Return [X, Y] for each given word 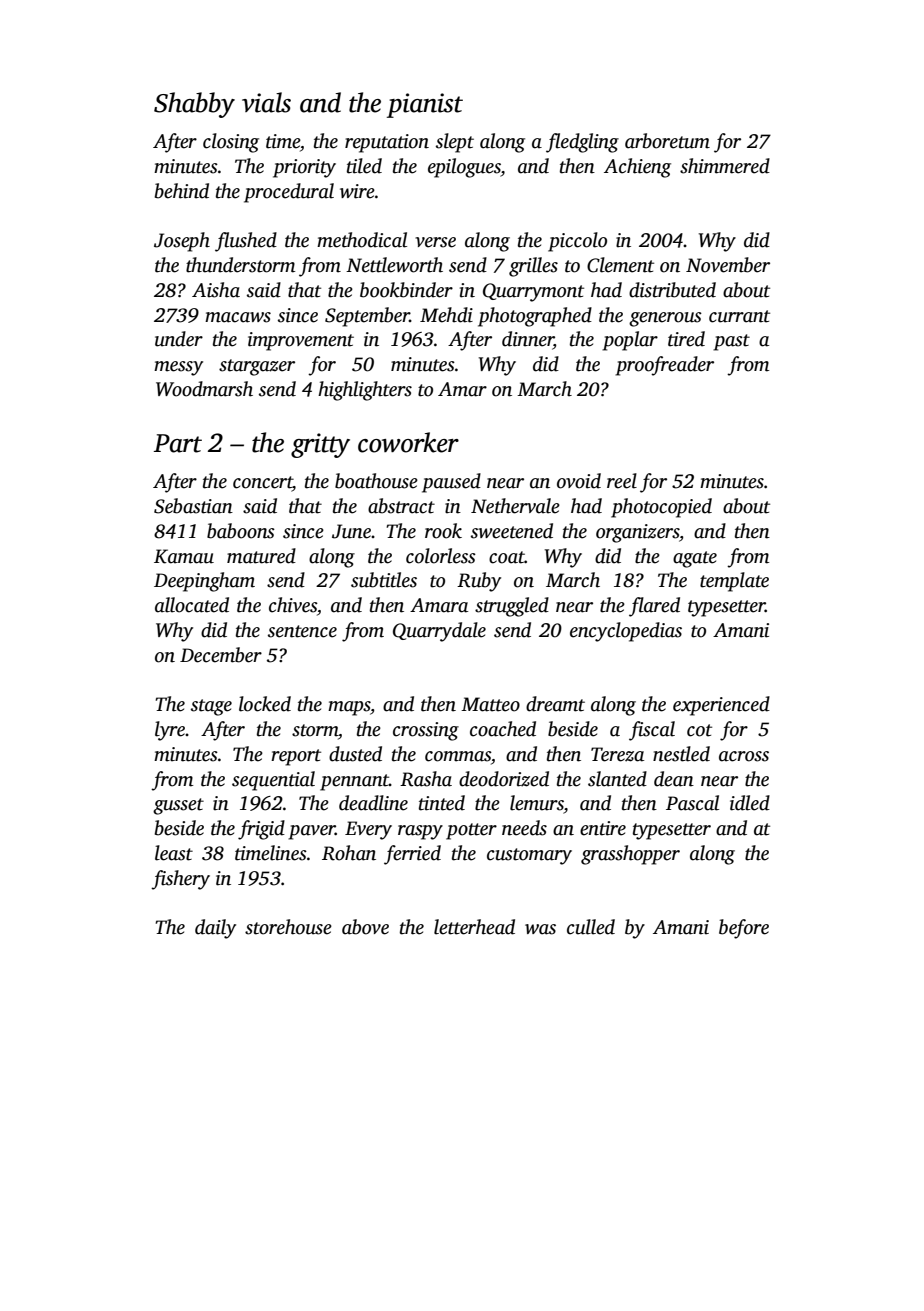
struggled [512, 607]
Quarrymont [533, 292]
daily [215, 929]
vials [266, 102]
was [540, 929]
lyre [170, 731]
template [734, 582]
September [367, 317]
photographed [535, 317]
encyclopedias [626, 632]
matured [261, 556]
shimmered [725, 166]
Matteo [490, 704]
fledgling [582, 143]
